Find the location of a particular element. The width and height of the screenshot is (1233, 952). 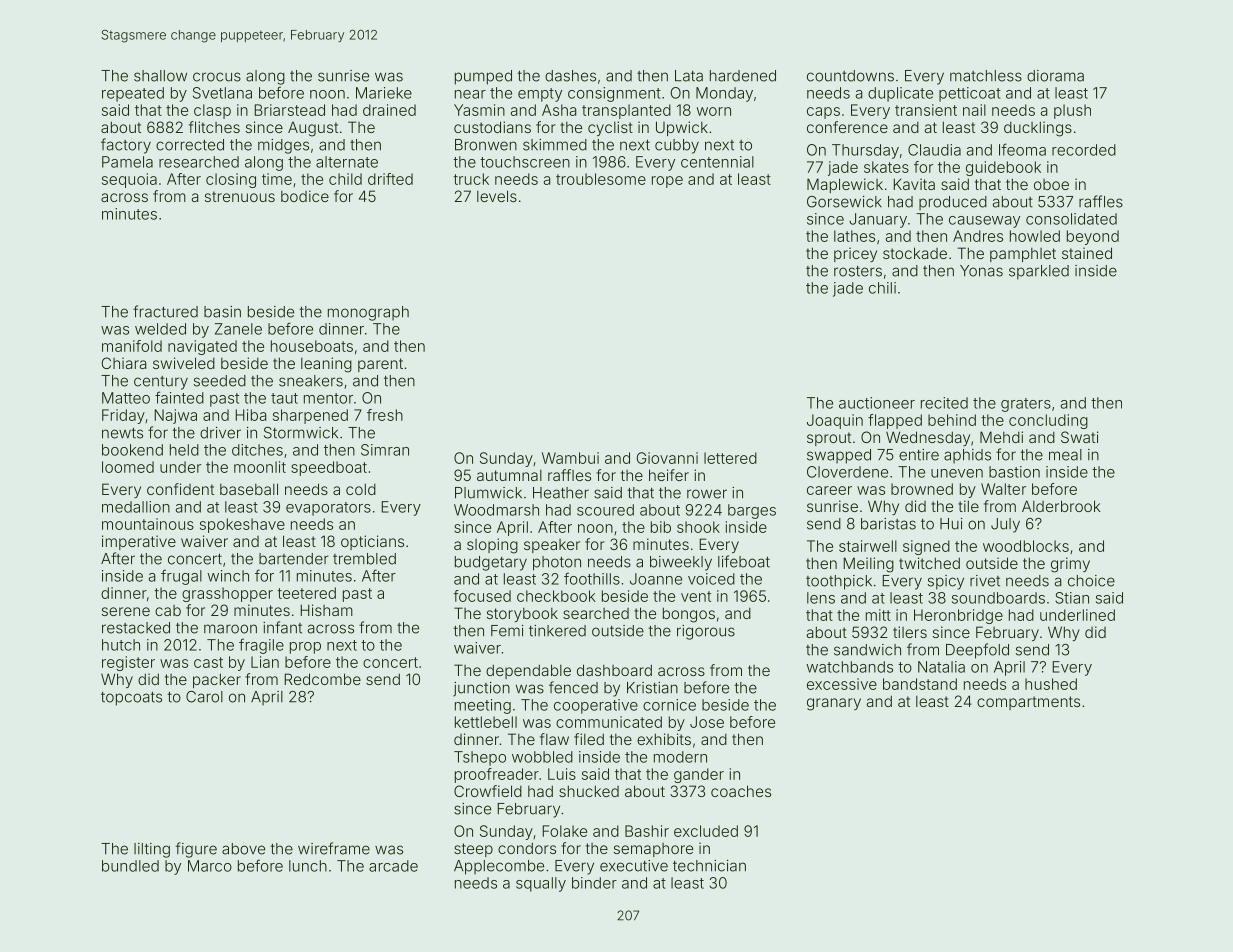

diorama is located at coordinates (1055, 76).
